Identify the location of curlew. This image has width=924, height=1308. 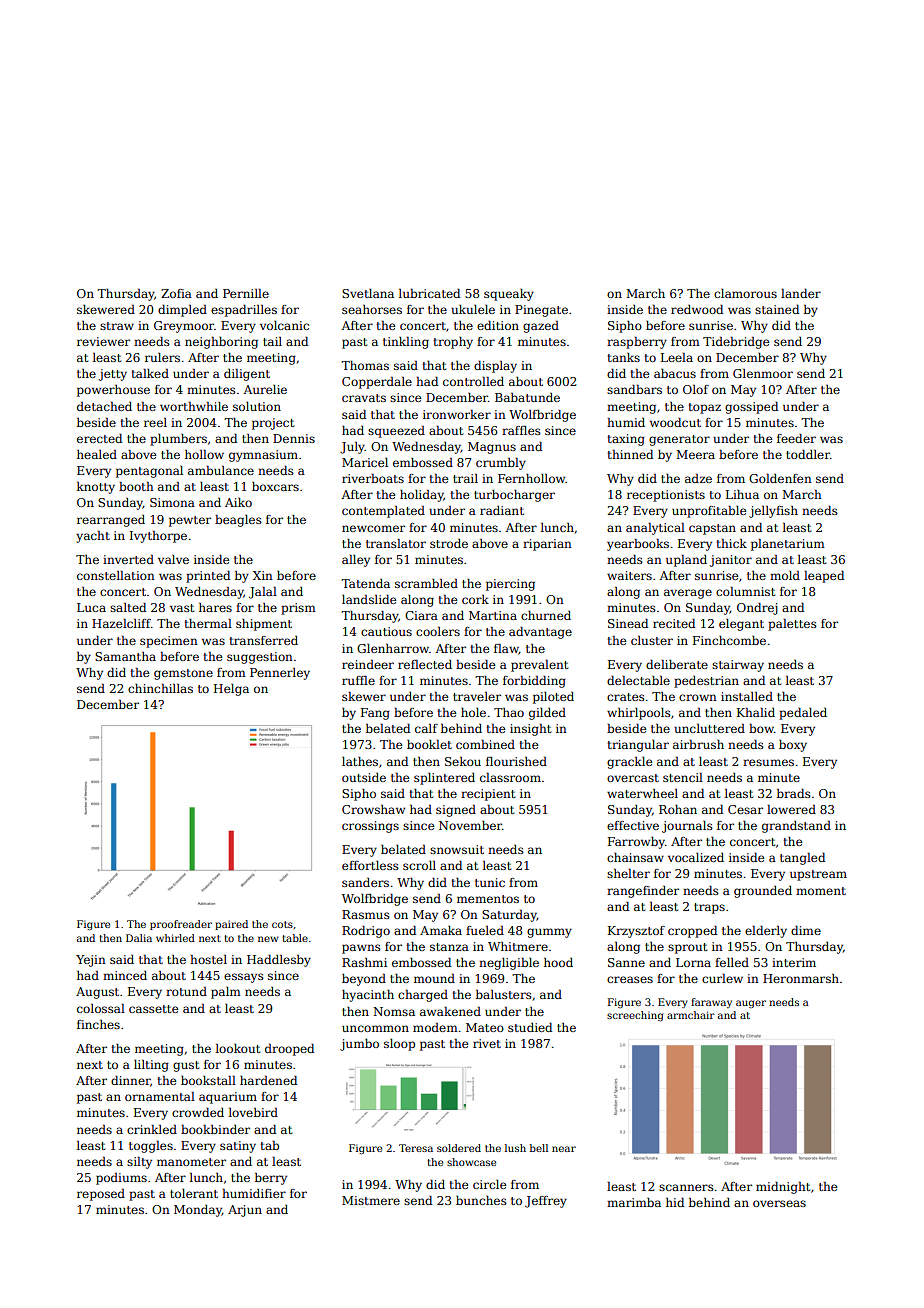
(722, 978).
